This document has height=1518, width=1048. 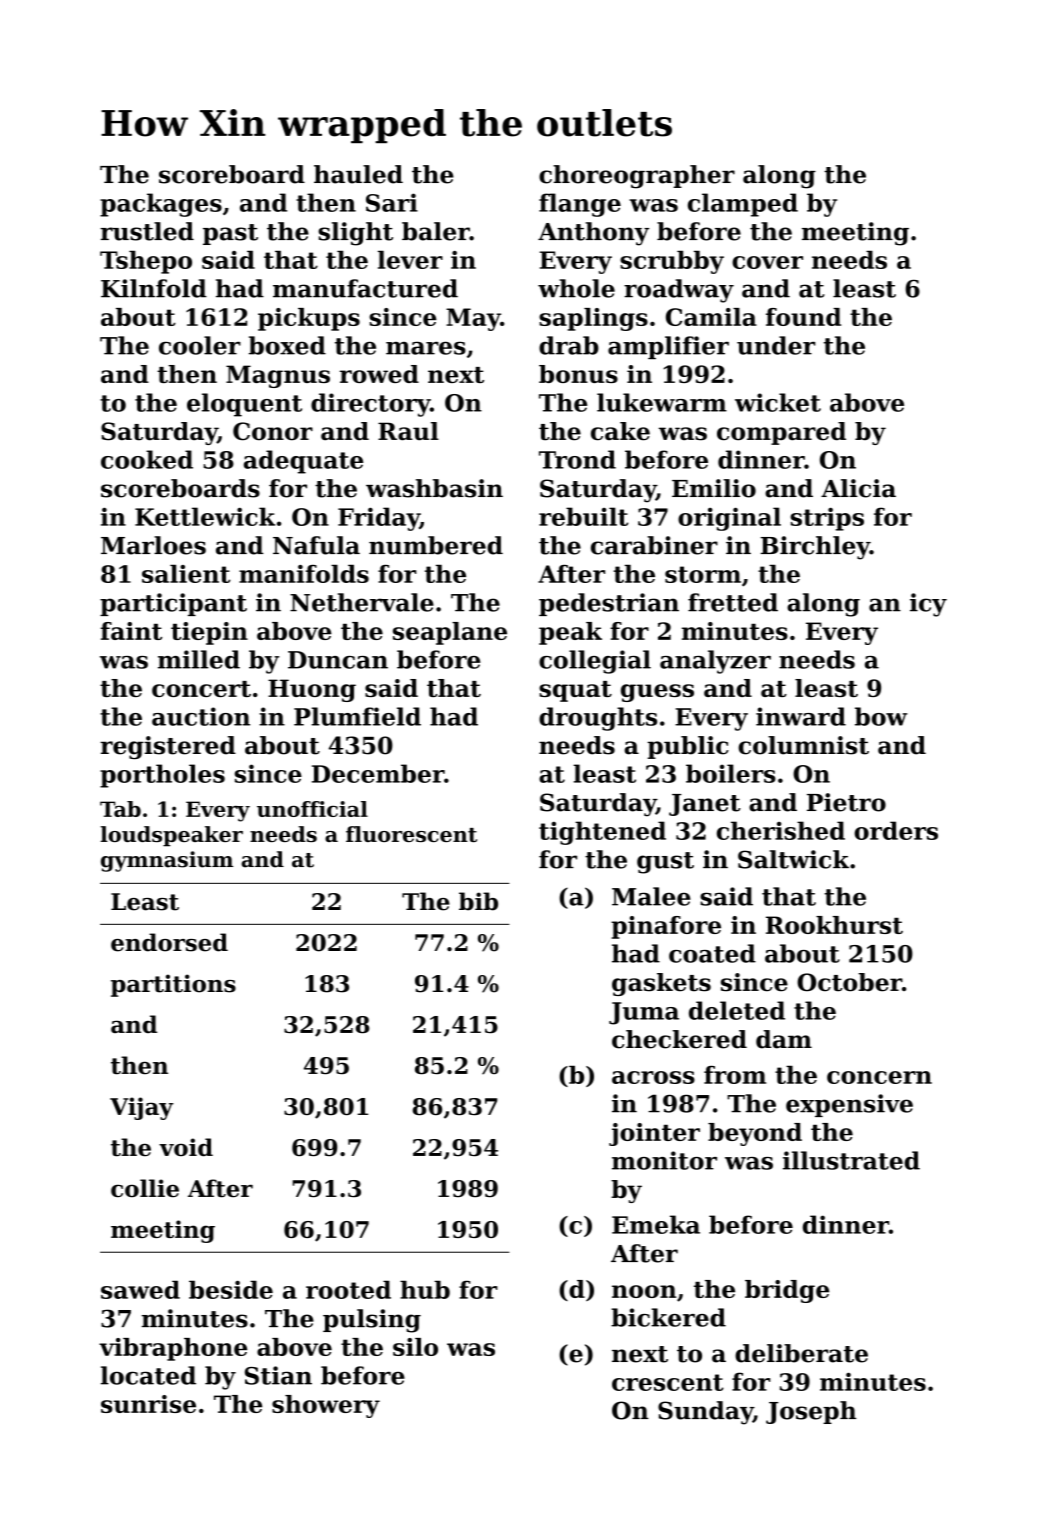 What do you see at coordinates (896, 830) in the document?
I see `orders` at bounding box center [896, 830].
